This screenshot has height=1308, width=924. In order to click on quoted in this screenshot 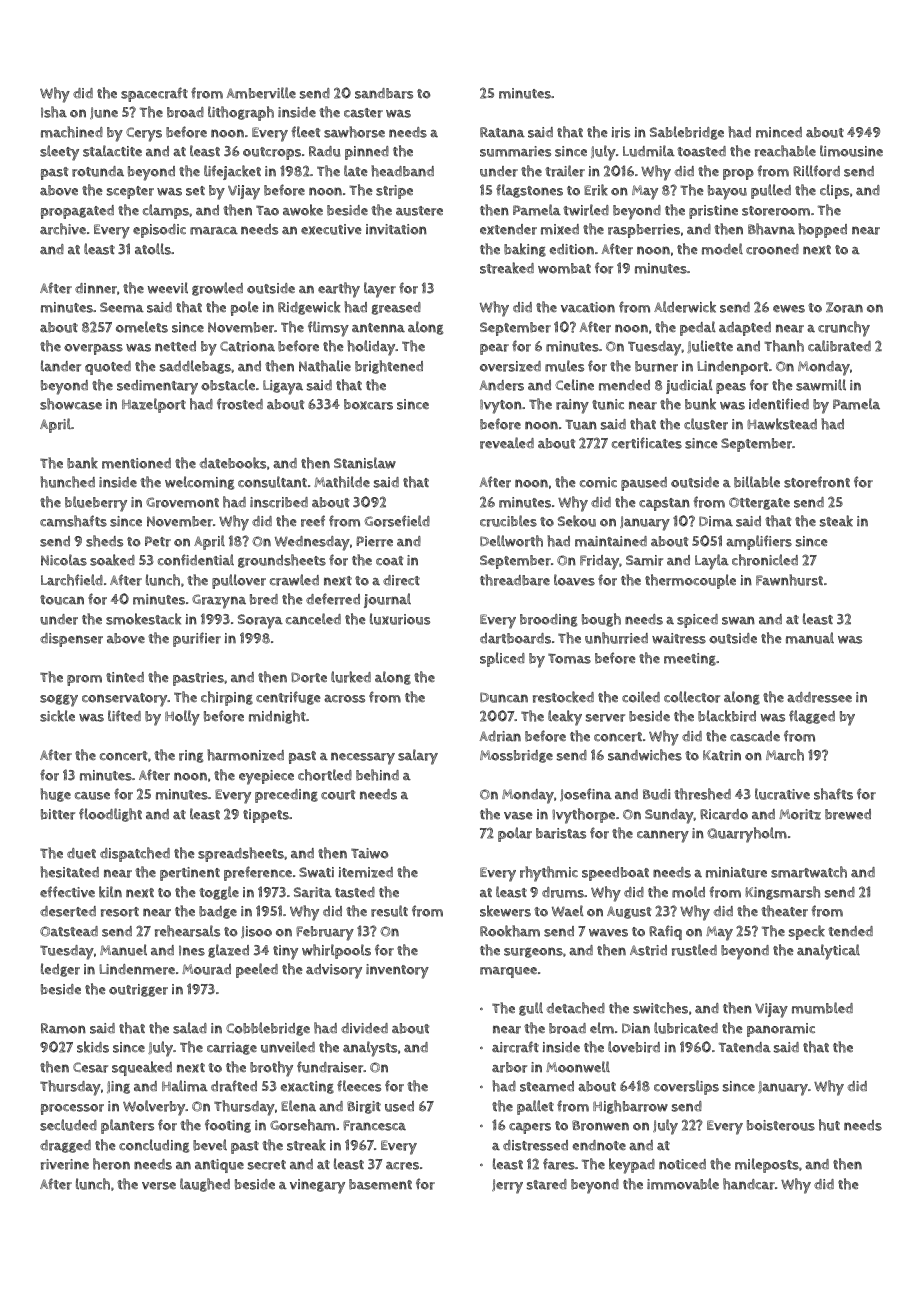, I will do `click(108, 368)`.
